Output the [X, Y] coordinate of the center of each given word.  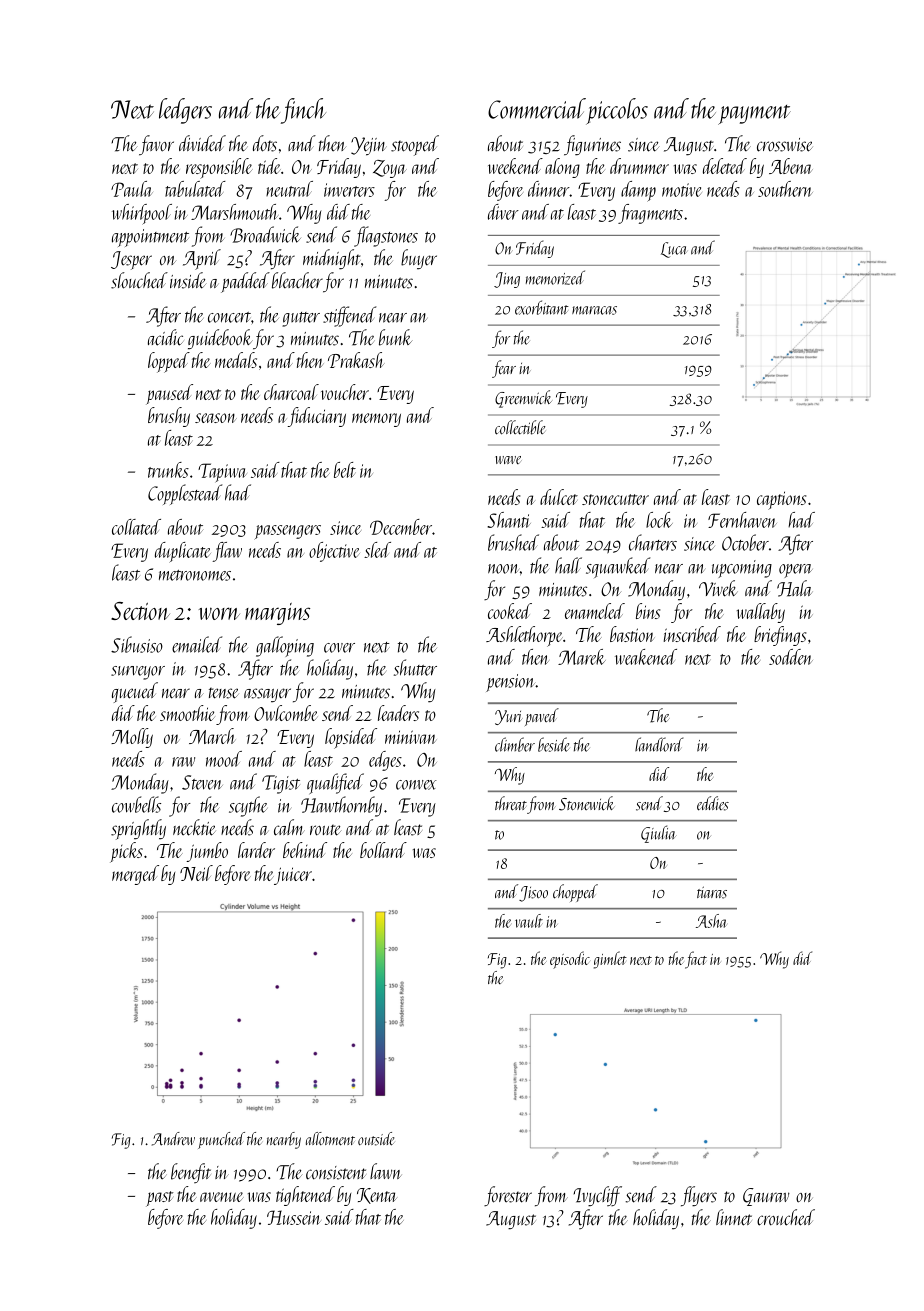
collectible [520, 427]
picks [126, 852]
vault [529, 921]
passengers [287, 532]
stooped [415, 145]
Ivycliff [597, 1196]
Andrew [173, 1139]
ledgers [185, 111]
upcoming [742, 569]
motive [681, 190]
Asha [711, 921]
